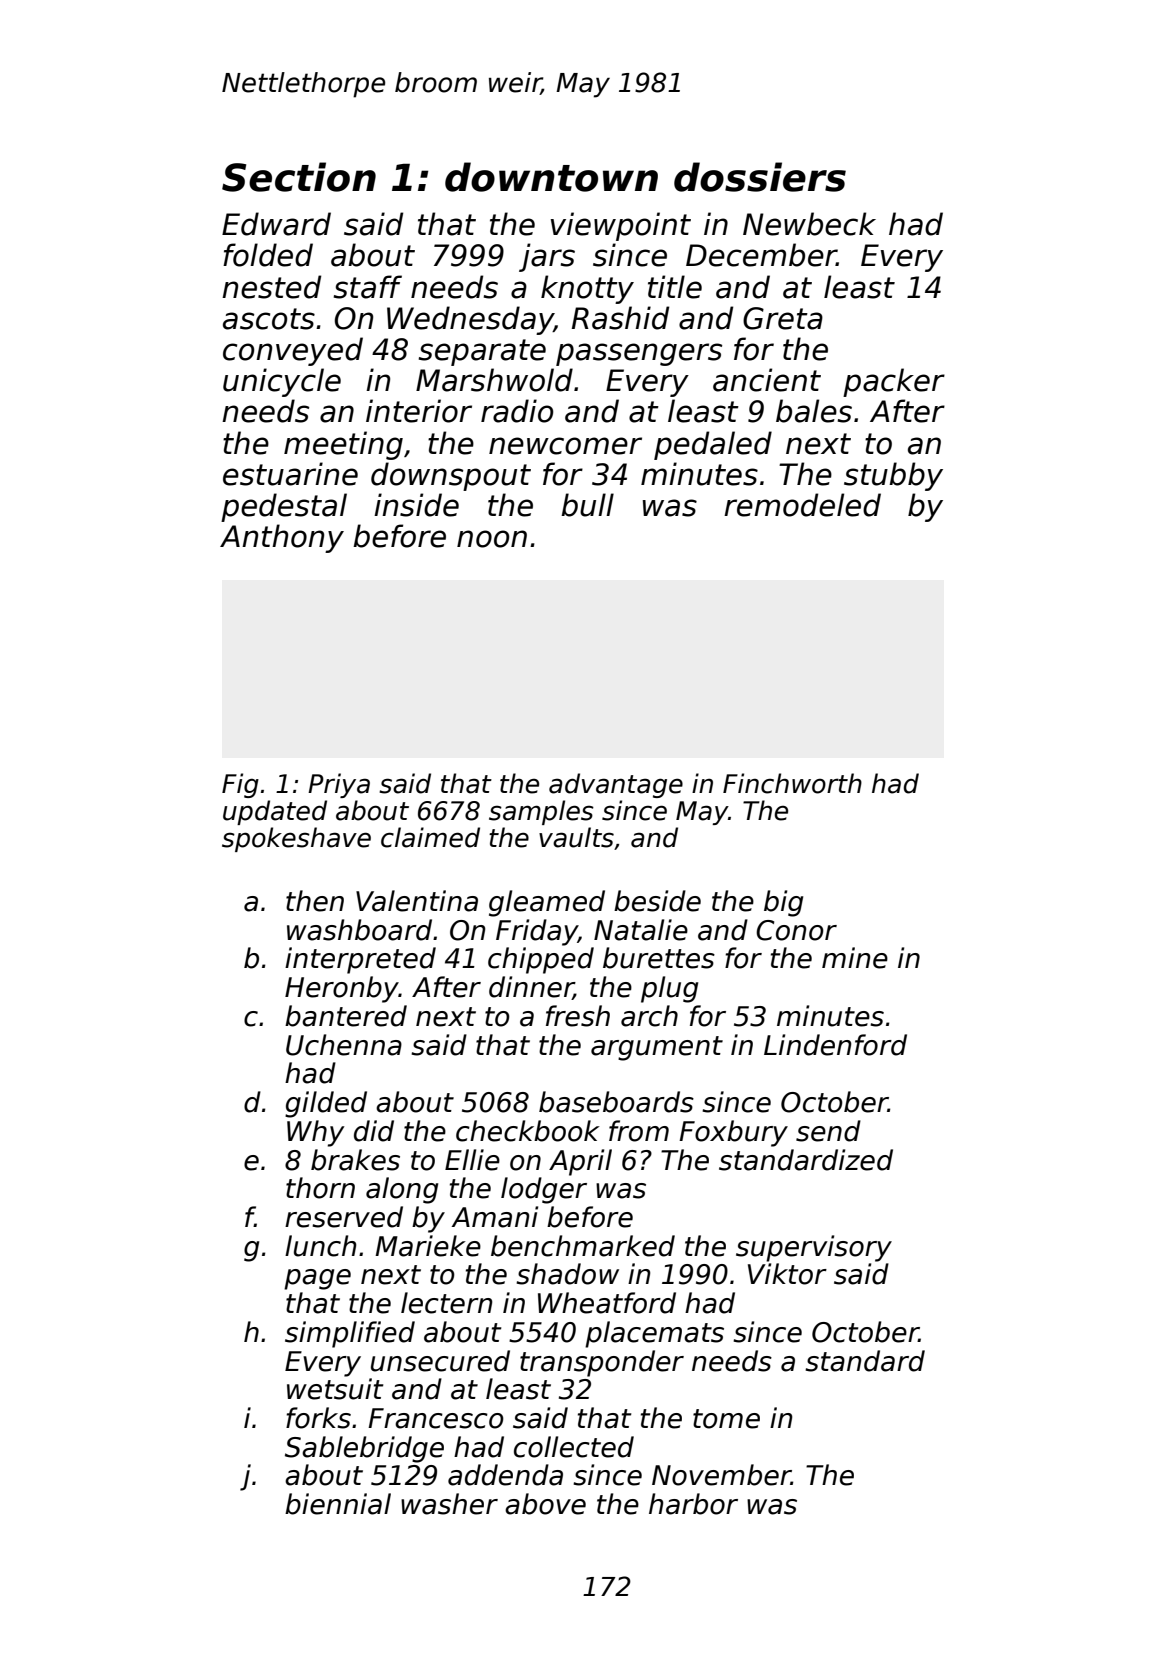  I want to click on dossiers, so click(760, 177).
